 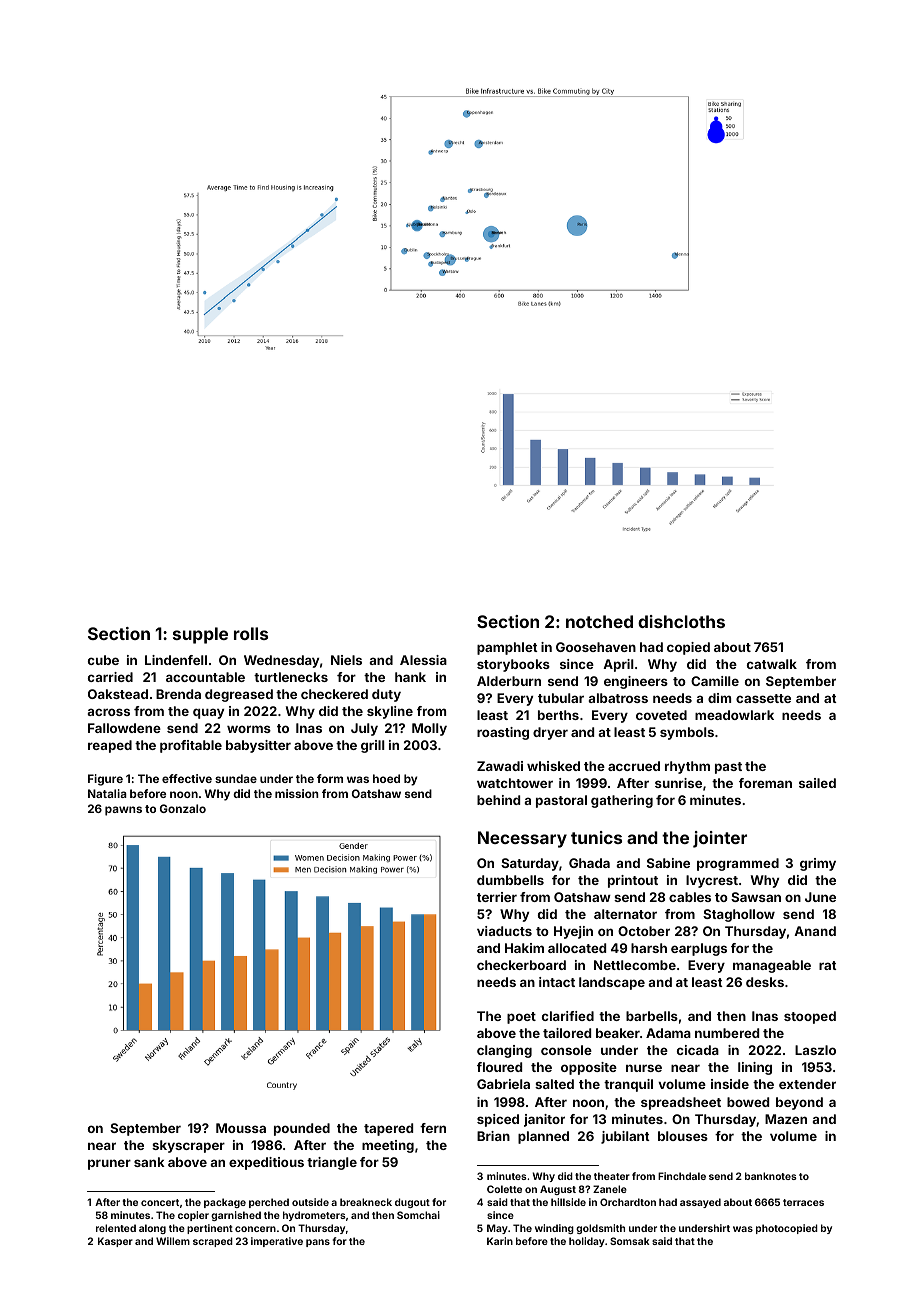 I want to click on triangle, so click(x=332, y=1163).
